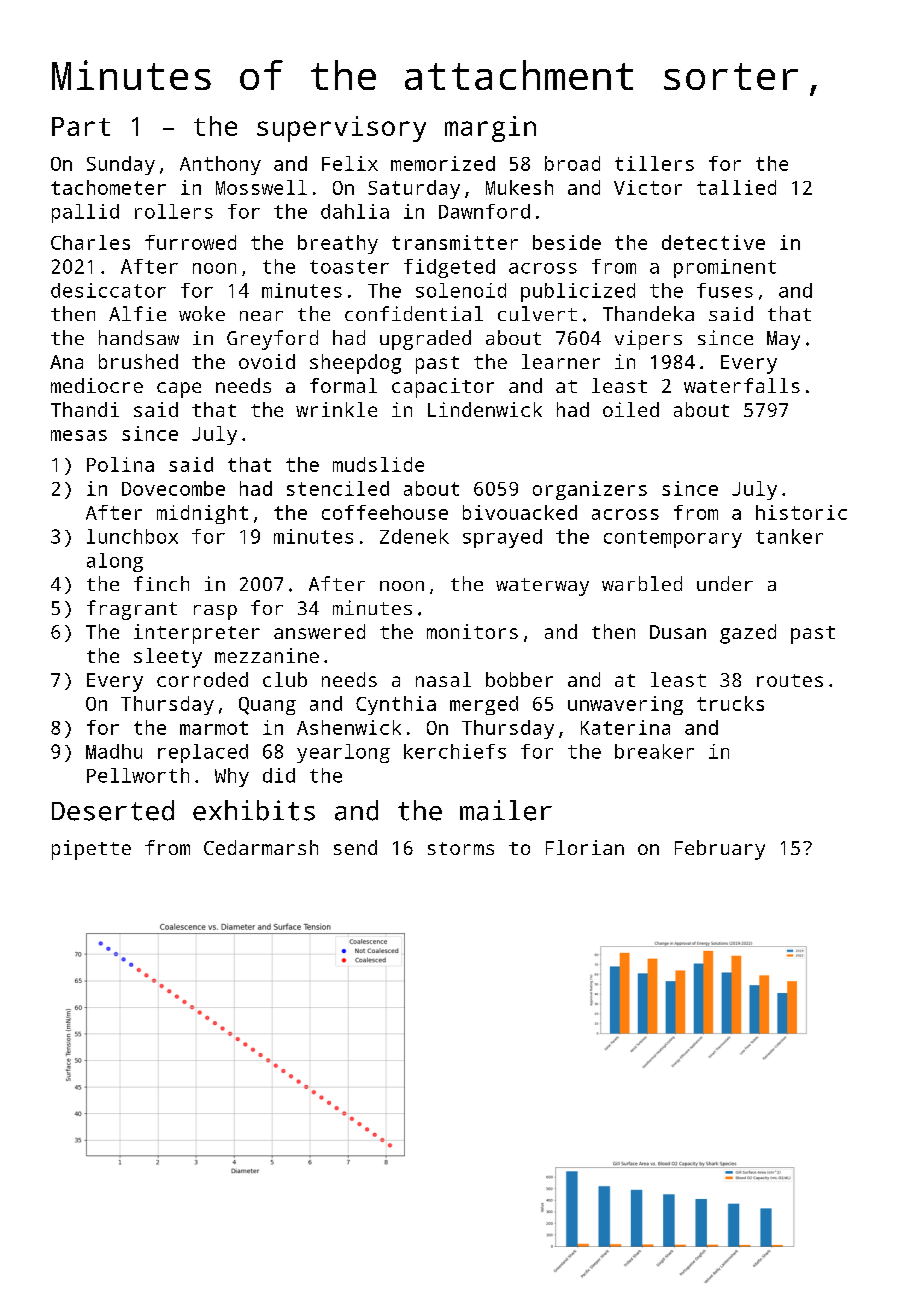  What do you see at coordinates (736, 187) in the page?
I see `tallied` at bounding box center [736, 187].
